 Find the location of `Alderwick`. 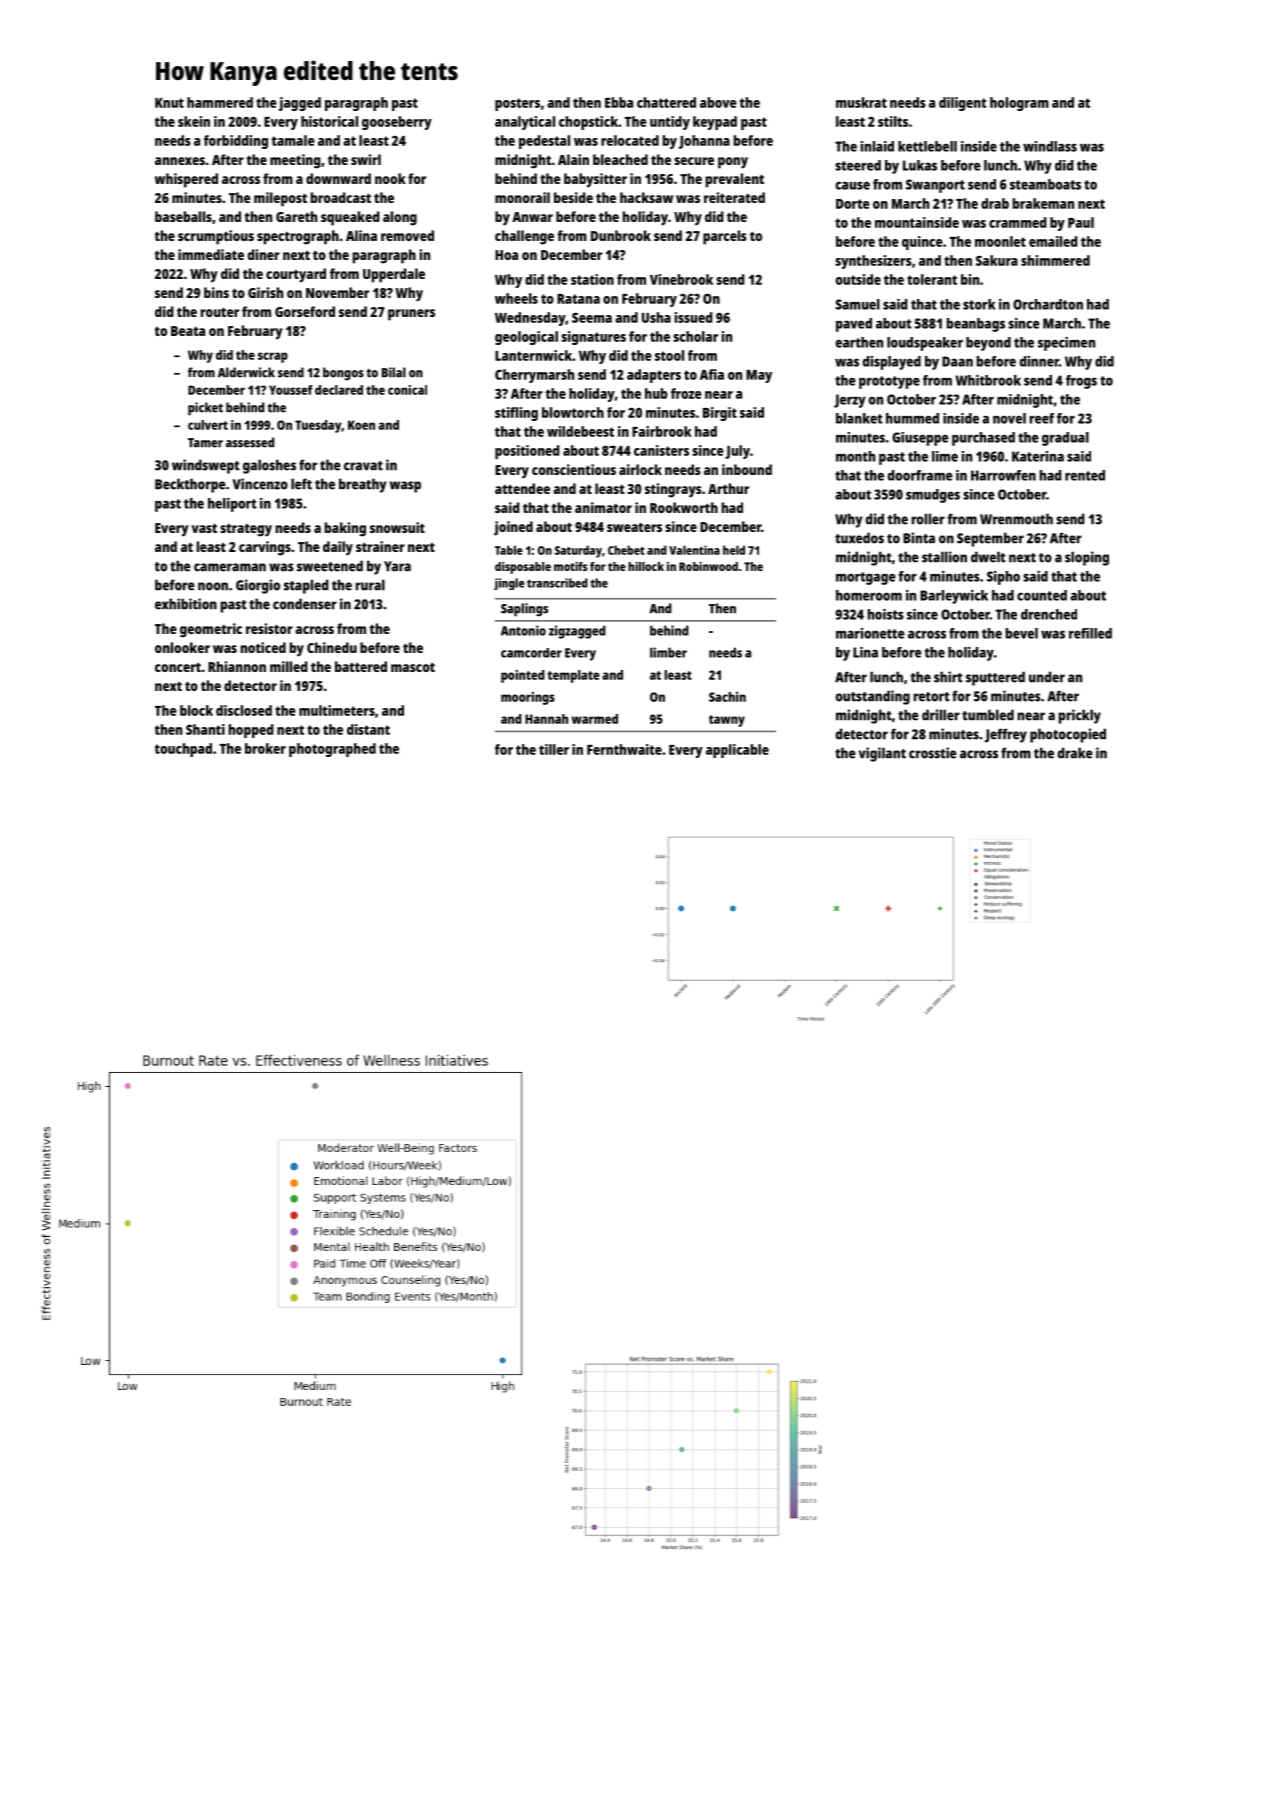

Alderwick is located at coordinates (246, 372).
